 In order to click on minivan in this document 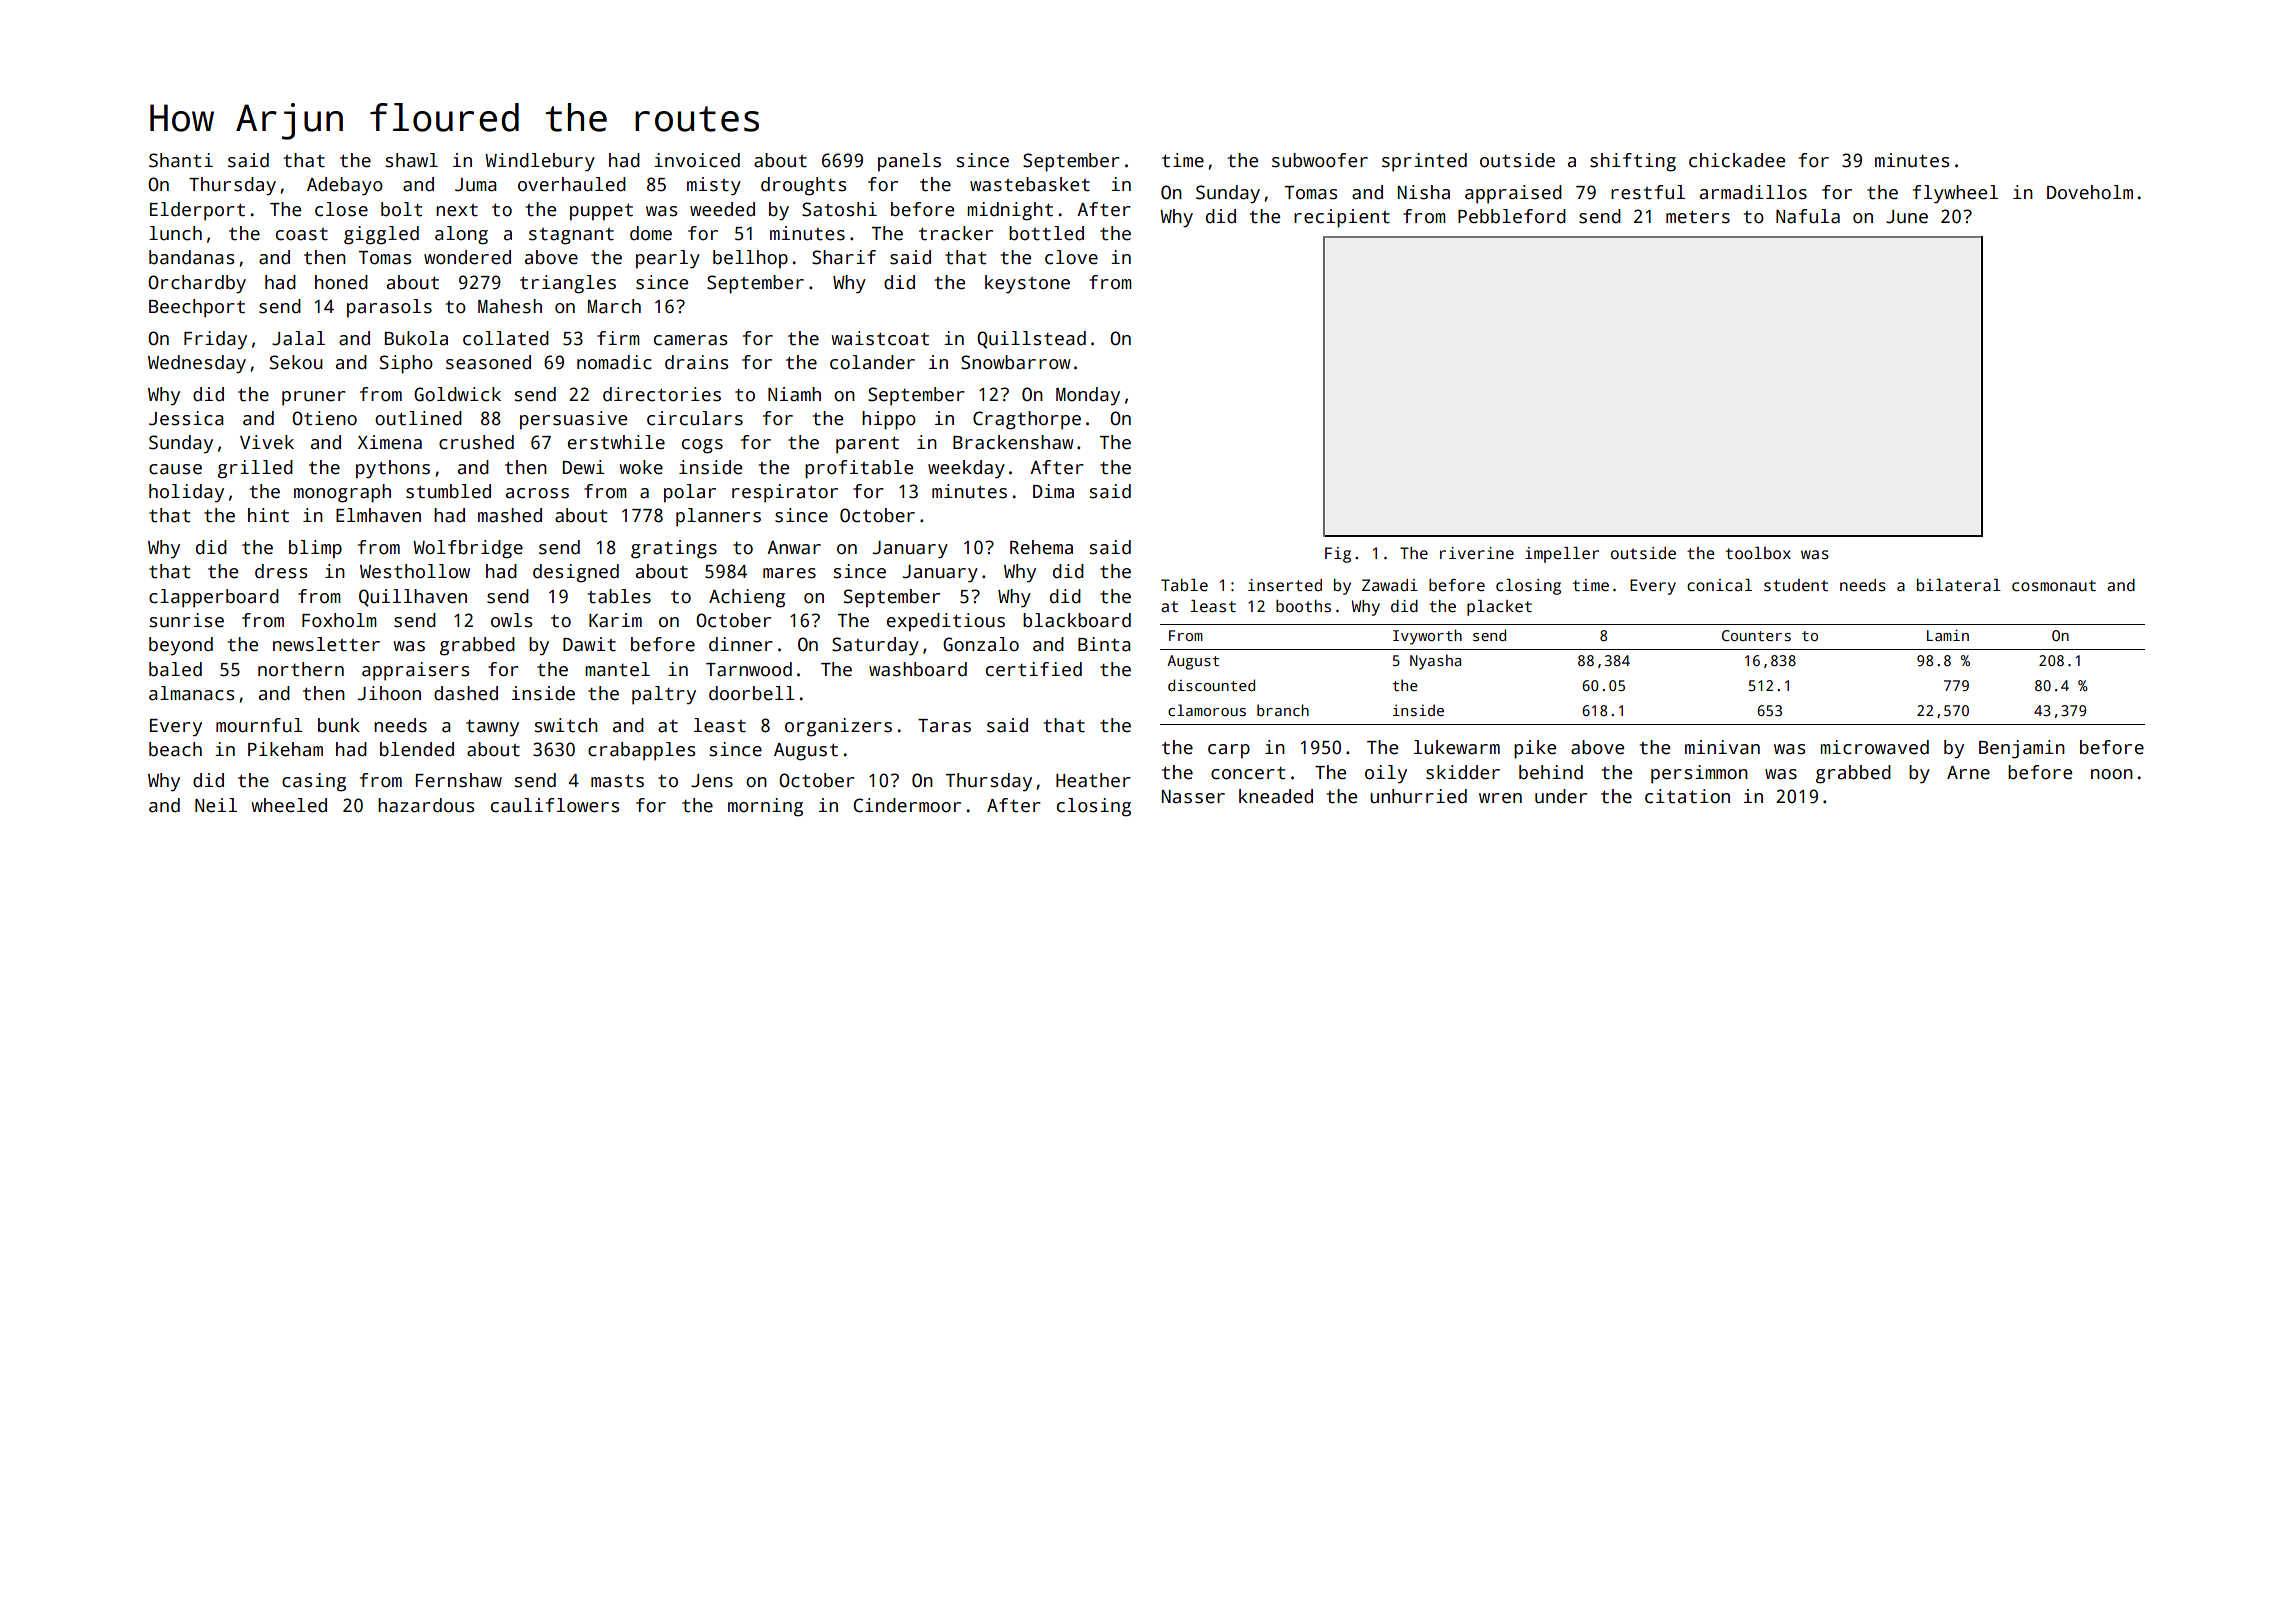, I will do `click(1722, 747)`.
